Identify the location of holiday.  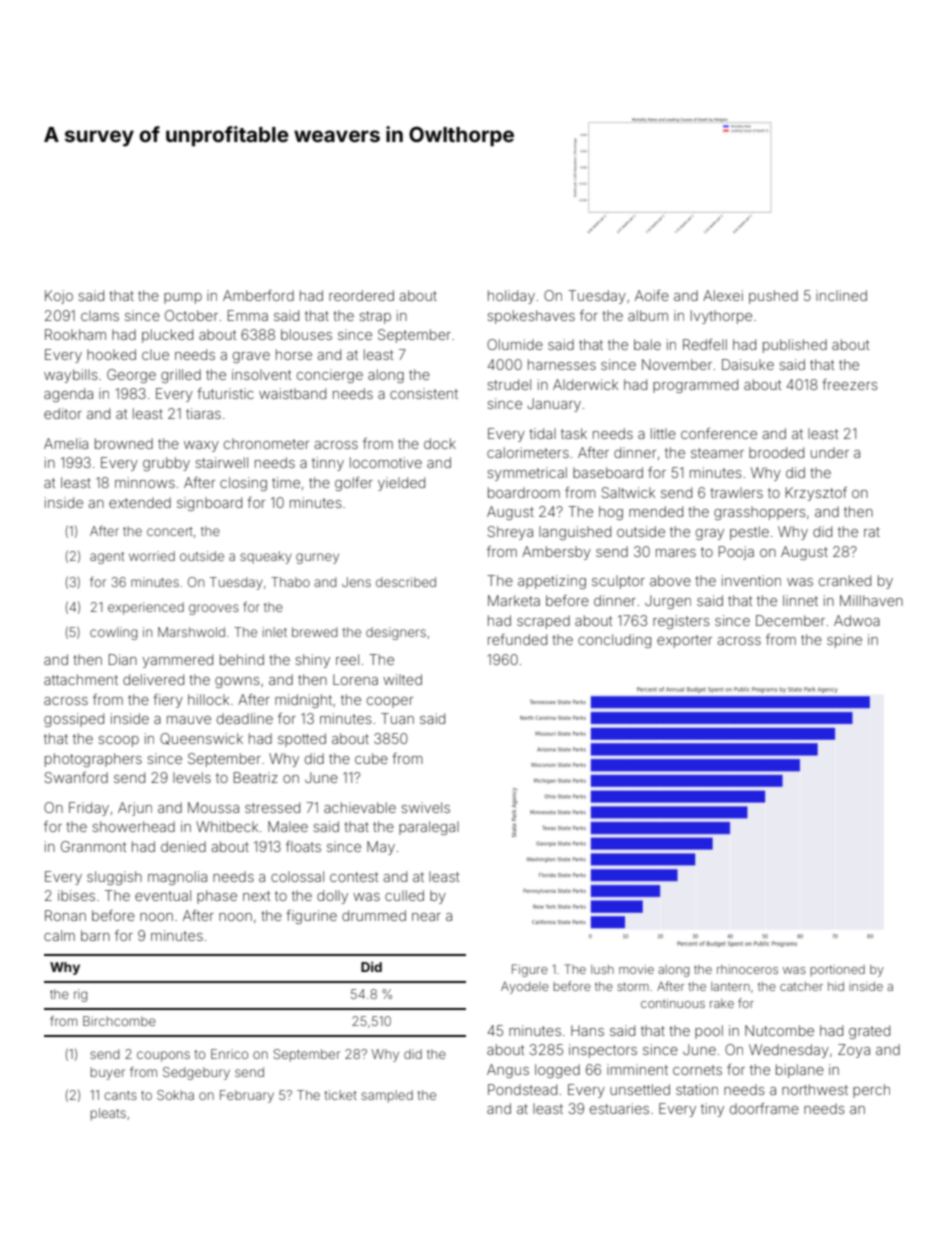
(511, 297).
